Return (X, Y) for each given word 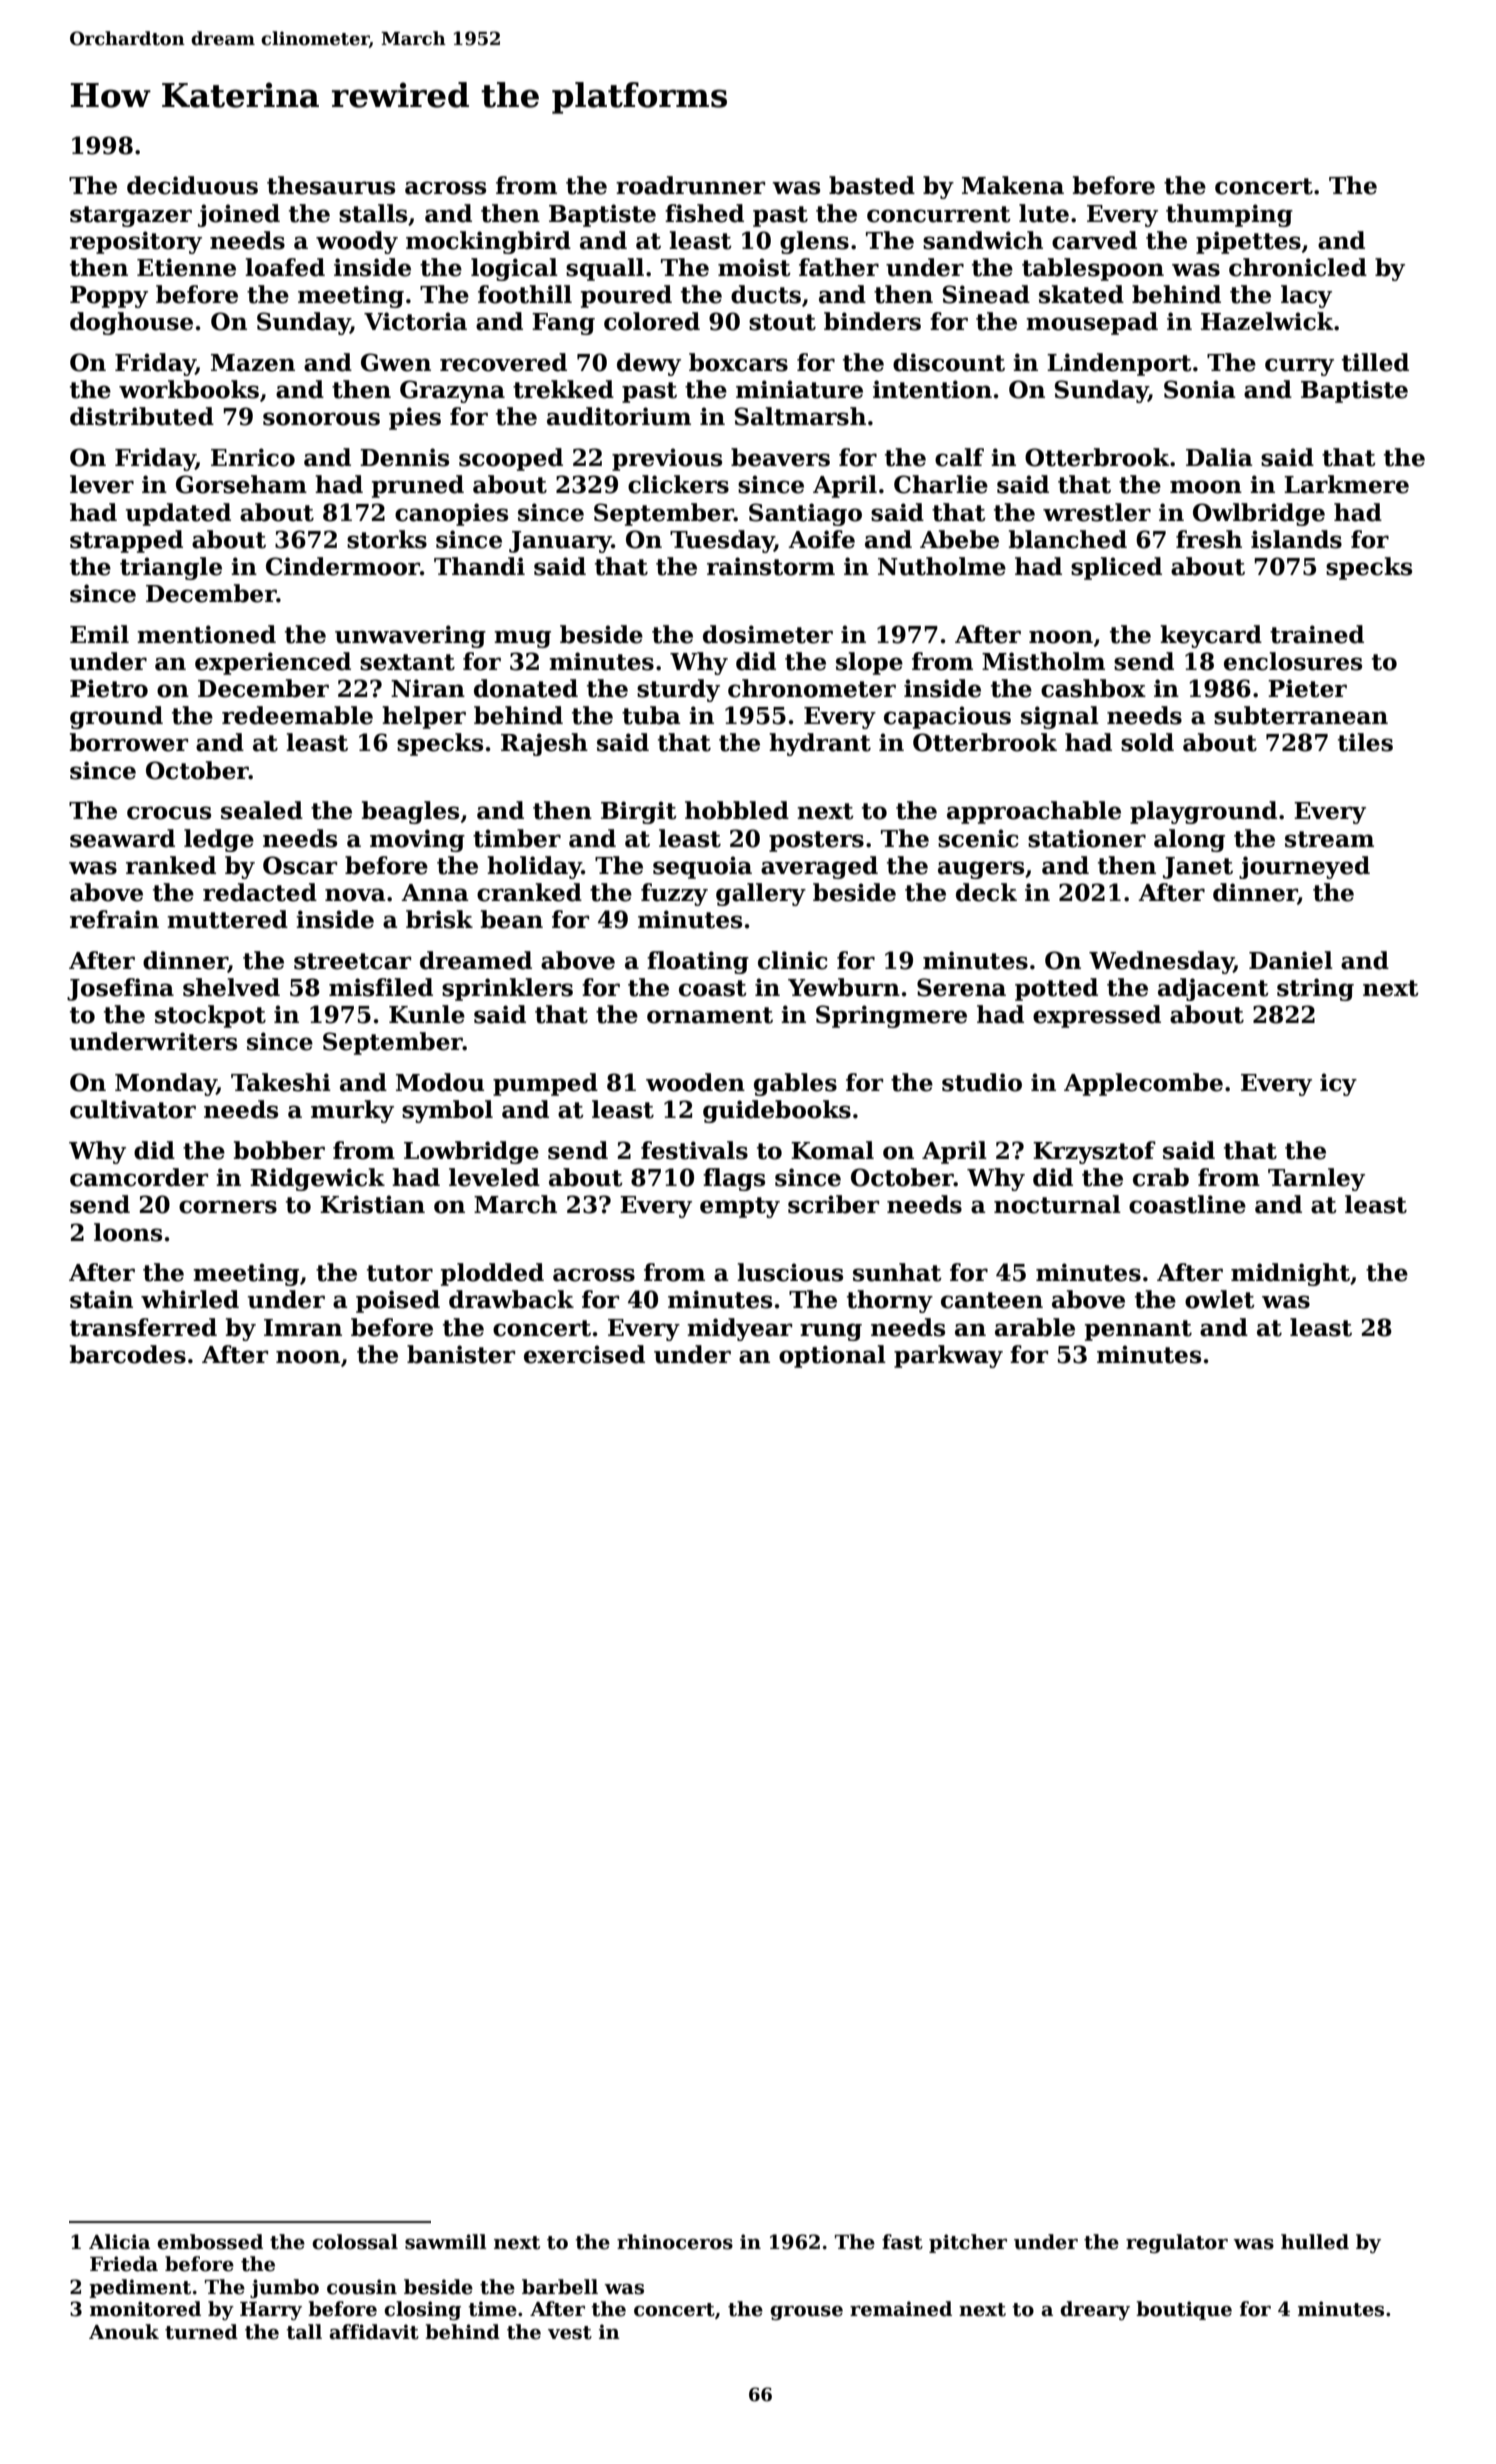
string (1315, 989)
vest (570, 2333)
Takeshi (281, 1082)
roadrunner (690, 185)
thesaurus (331, 185)
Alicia (119, 2242)
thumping (1229, 215)
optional (832, 1356)
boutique (1184, 2310)
